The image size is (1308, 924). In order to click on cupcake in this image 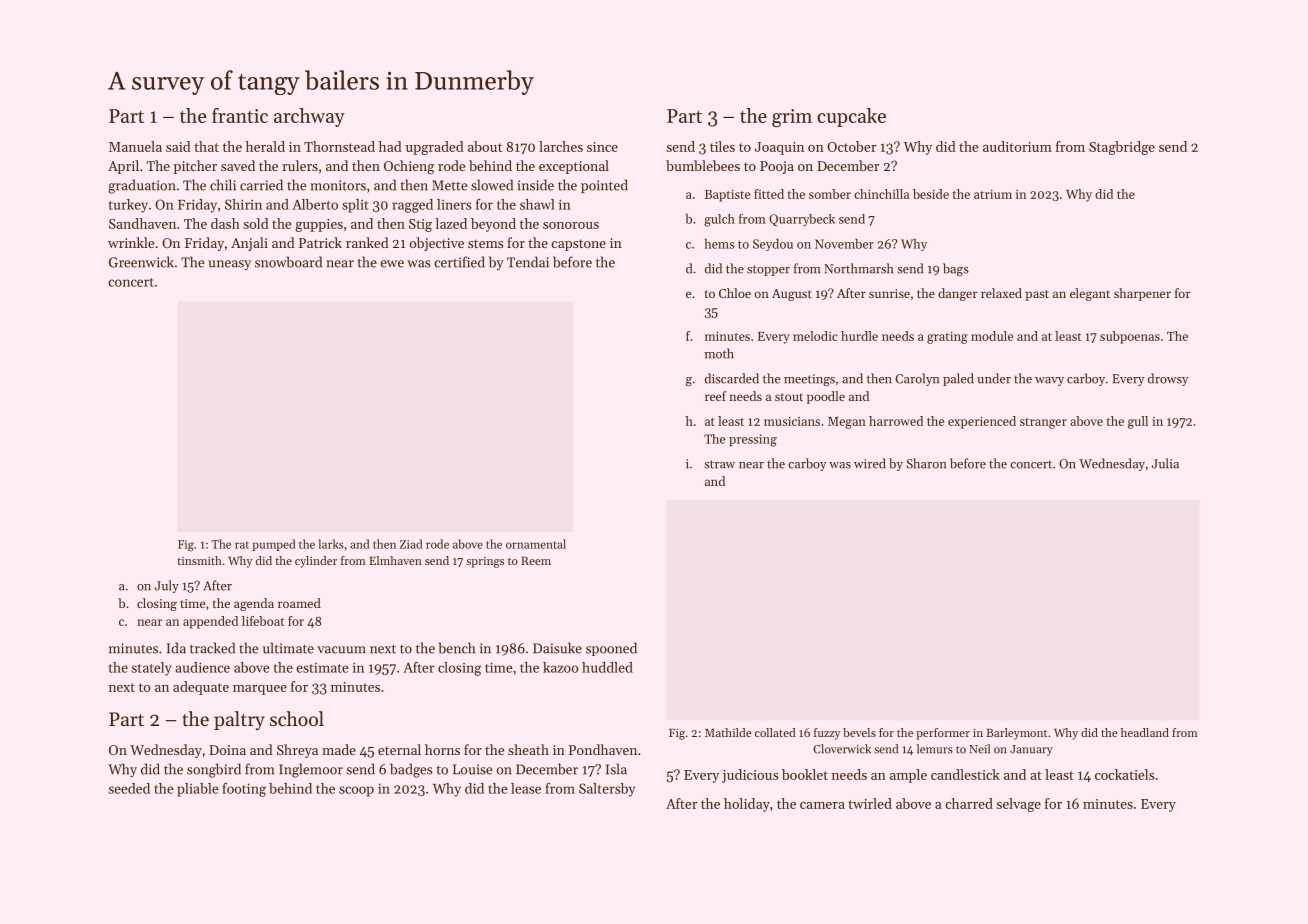, I will do `click(851, 117)`.
